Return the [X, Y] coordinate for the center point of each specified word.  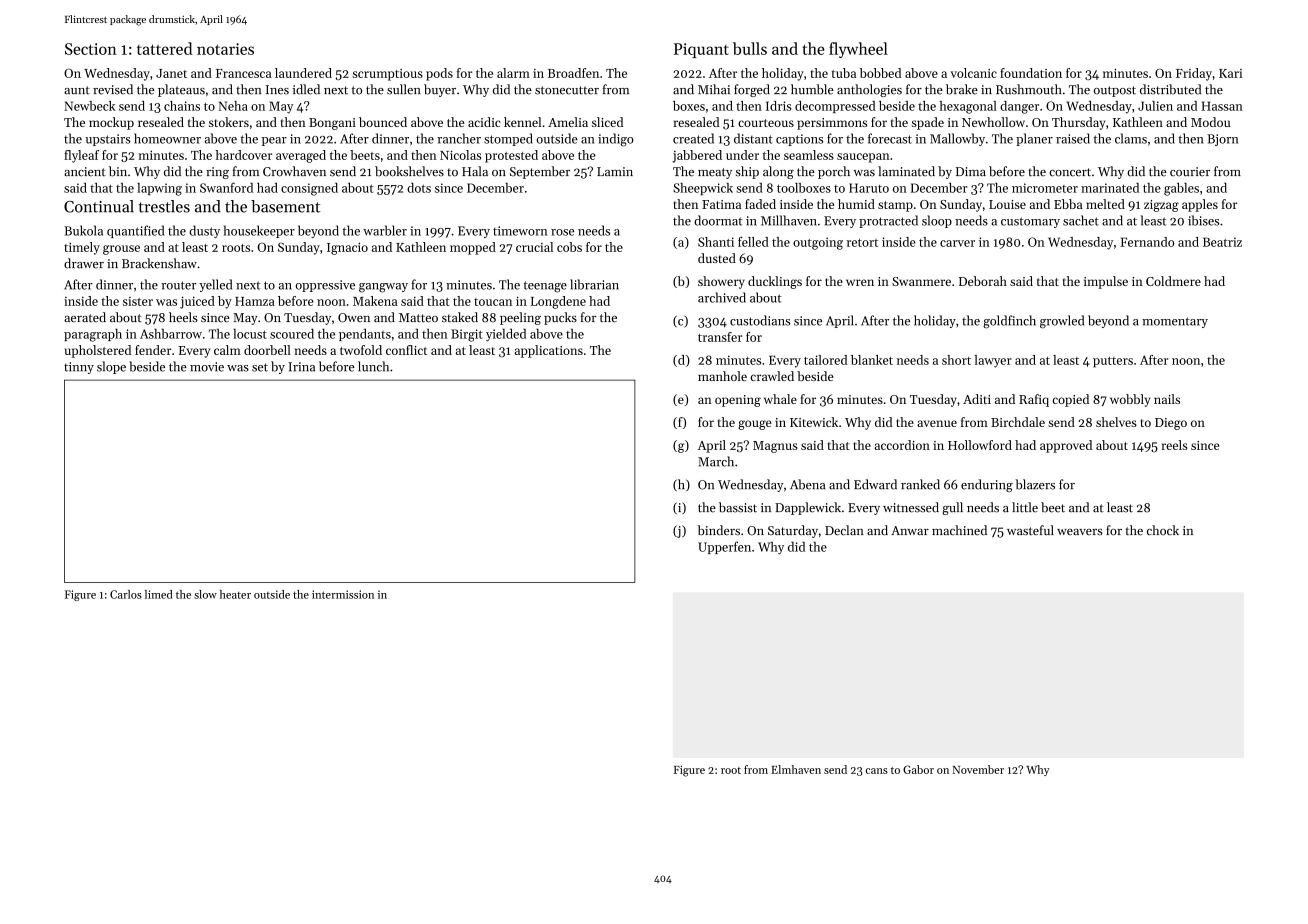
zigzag [1161, 206]
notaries [225, 49]
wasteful [1030, 530]
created [693, 138]
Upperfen [724, 547]
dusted [717, 258]
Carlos [126, 594]
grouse [121, 250]
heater [235, 594]
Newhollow [993, 122]
